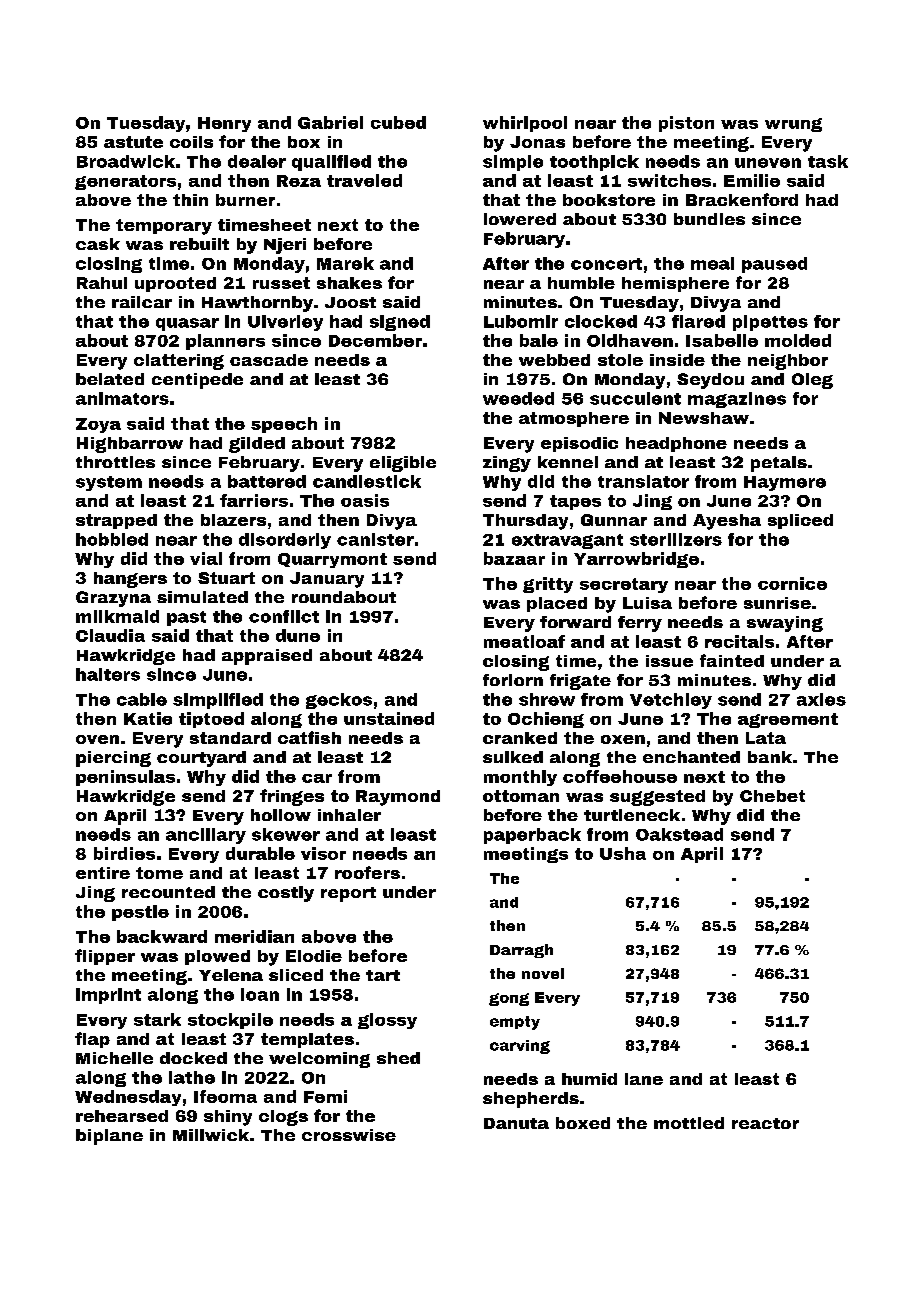 The image size is (924, 1311). Describe the element at coordinates (398, 122) in the document. I see `cubed` at that location.
